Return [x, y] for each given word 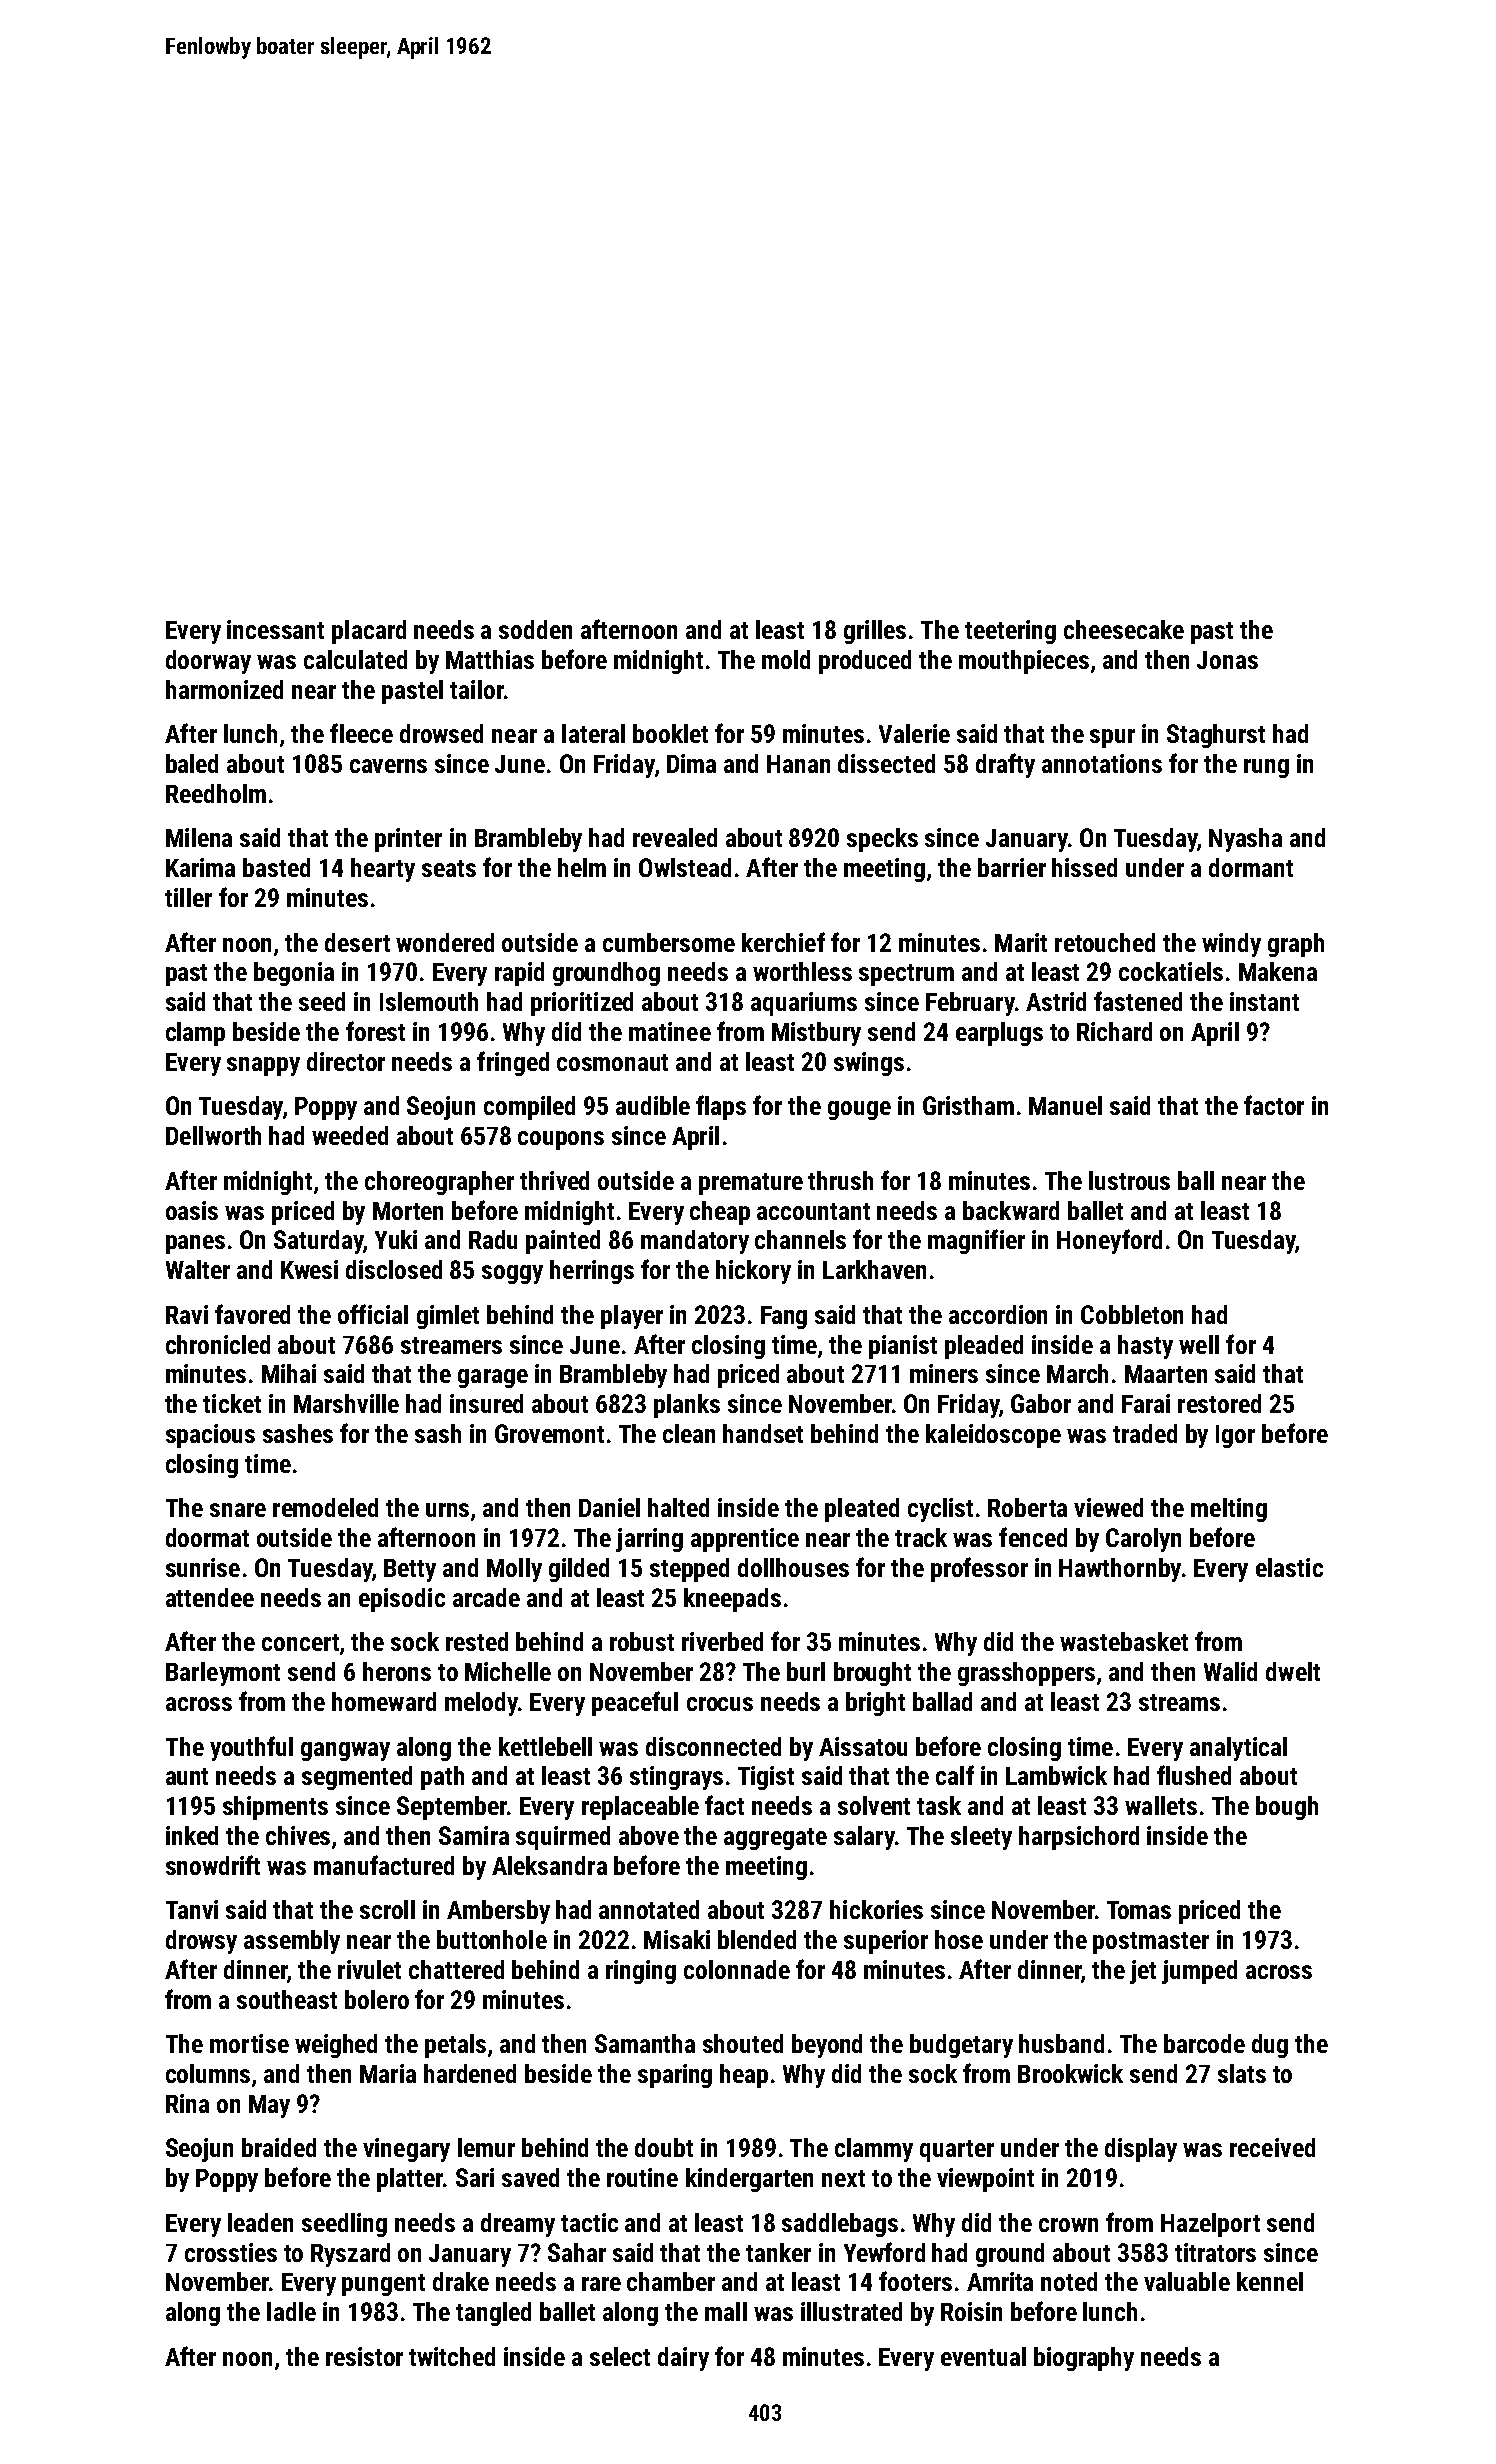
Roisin [971, 2311]
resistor [364, 2356]
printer [408, 840]
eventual [983, 2356]
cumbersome [669, 942]
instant [1264, 1001]
